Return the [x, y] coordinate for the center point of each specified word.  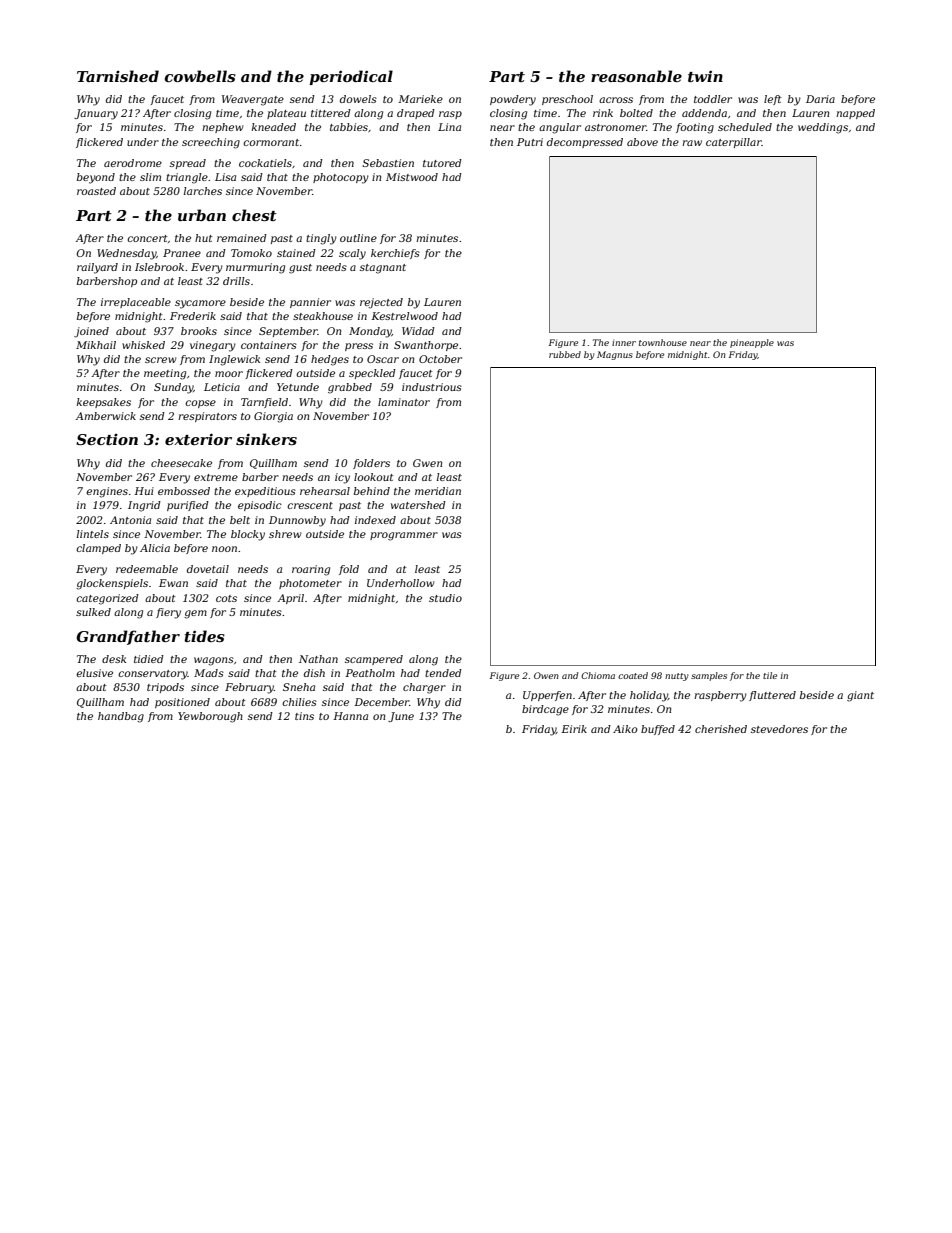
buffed [658, 730]
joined [91, 332]
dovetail [208, 569]
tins [304, 716]
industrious [432, 387]
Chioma [598, 675]
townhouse [663, 342]
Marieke [420, 99]
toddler [713, 99]
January [96, 114]
